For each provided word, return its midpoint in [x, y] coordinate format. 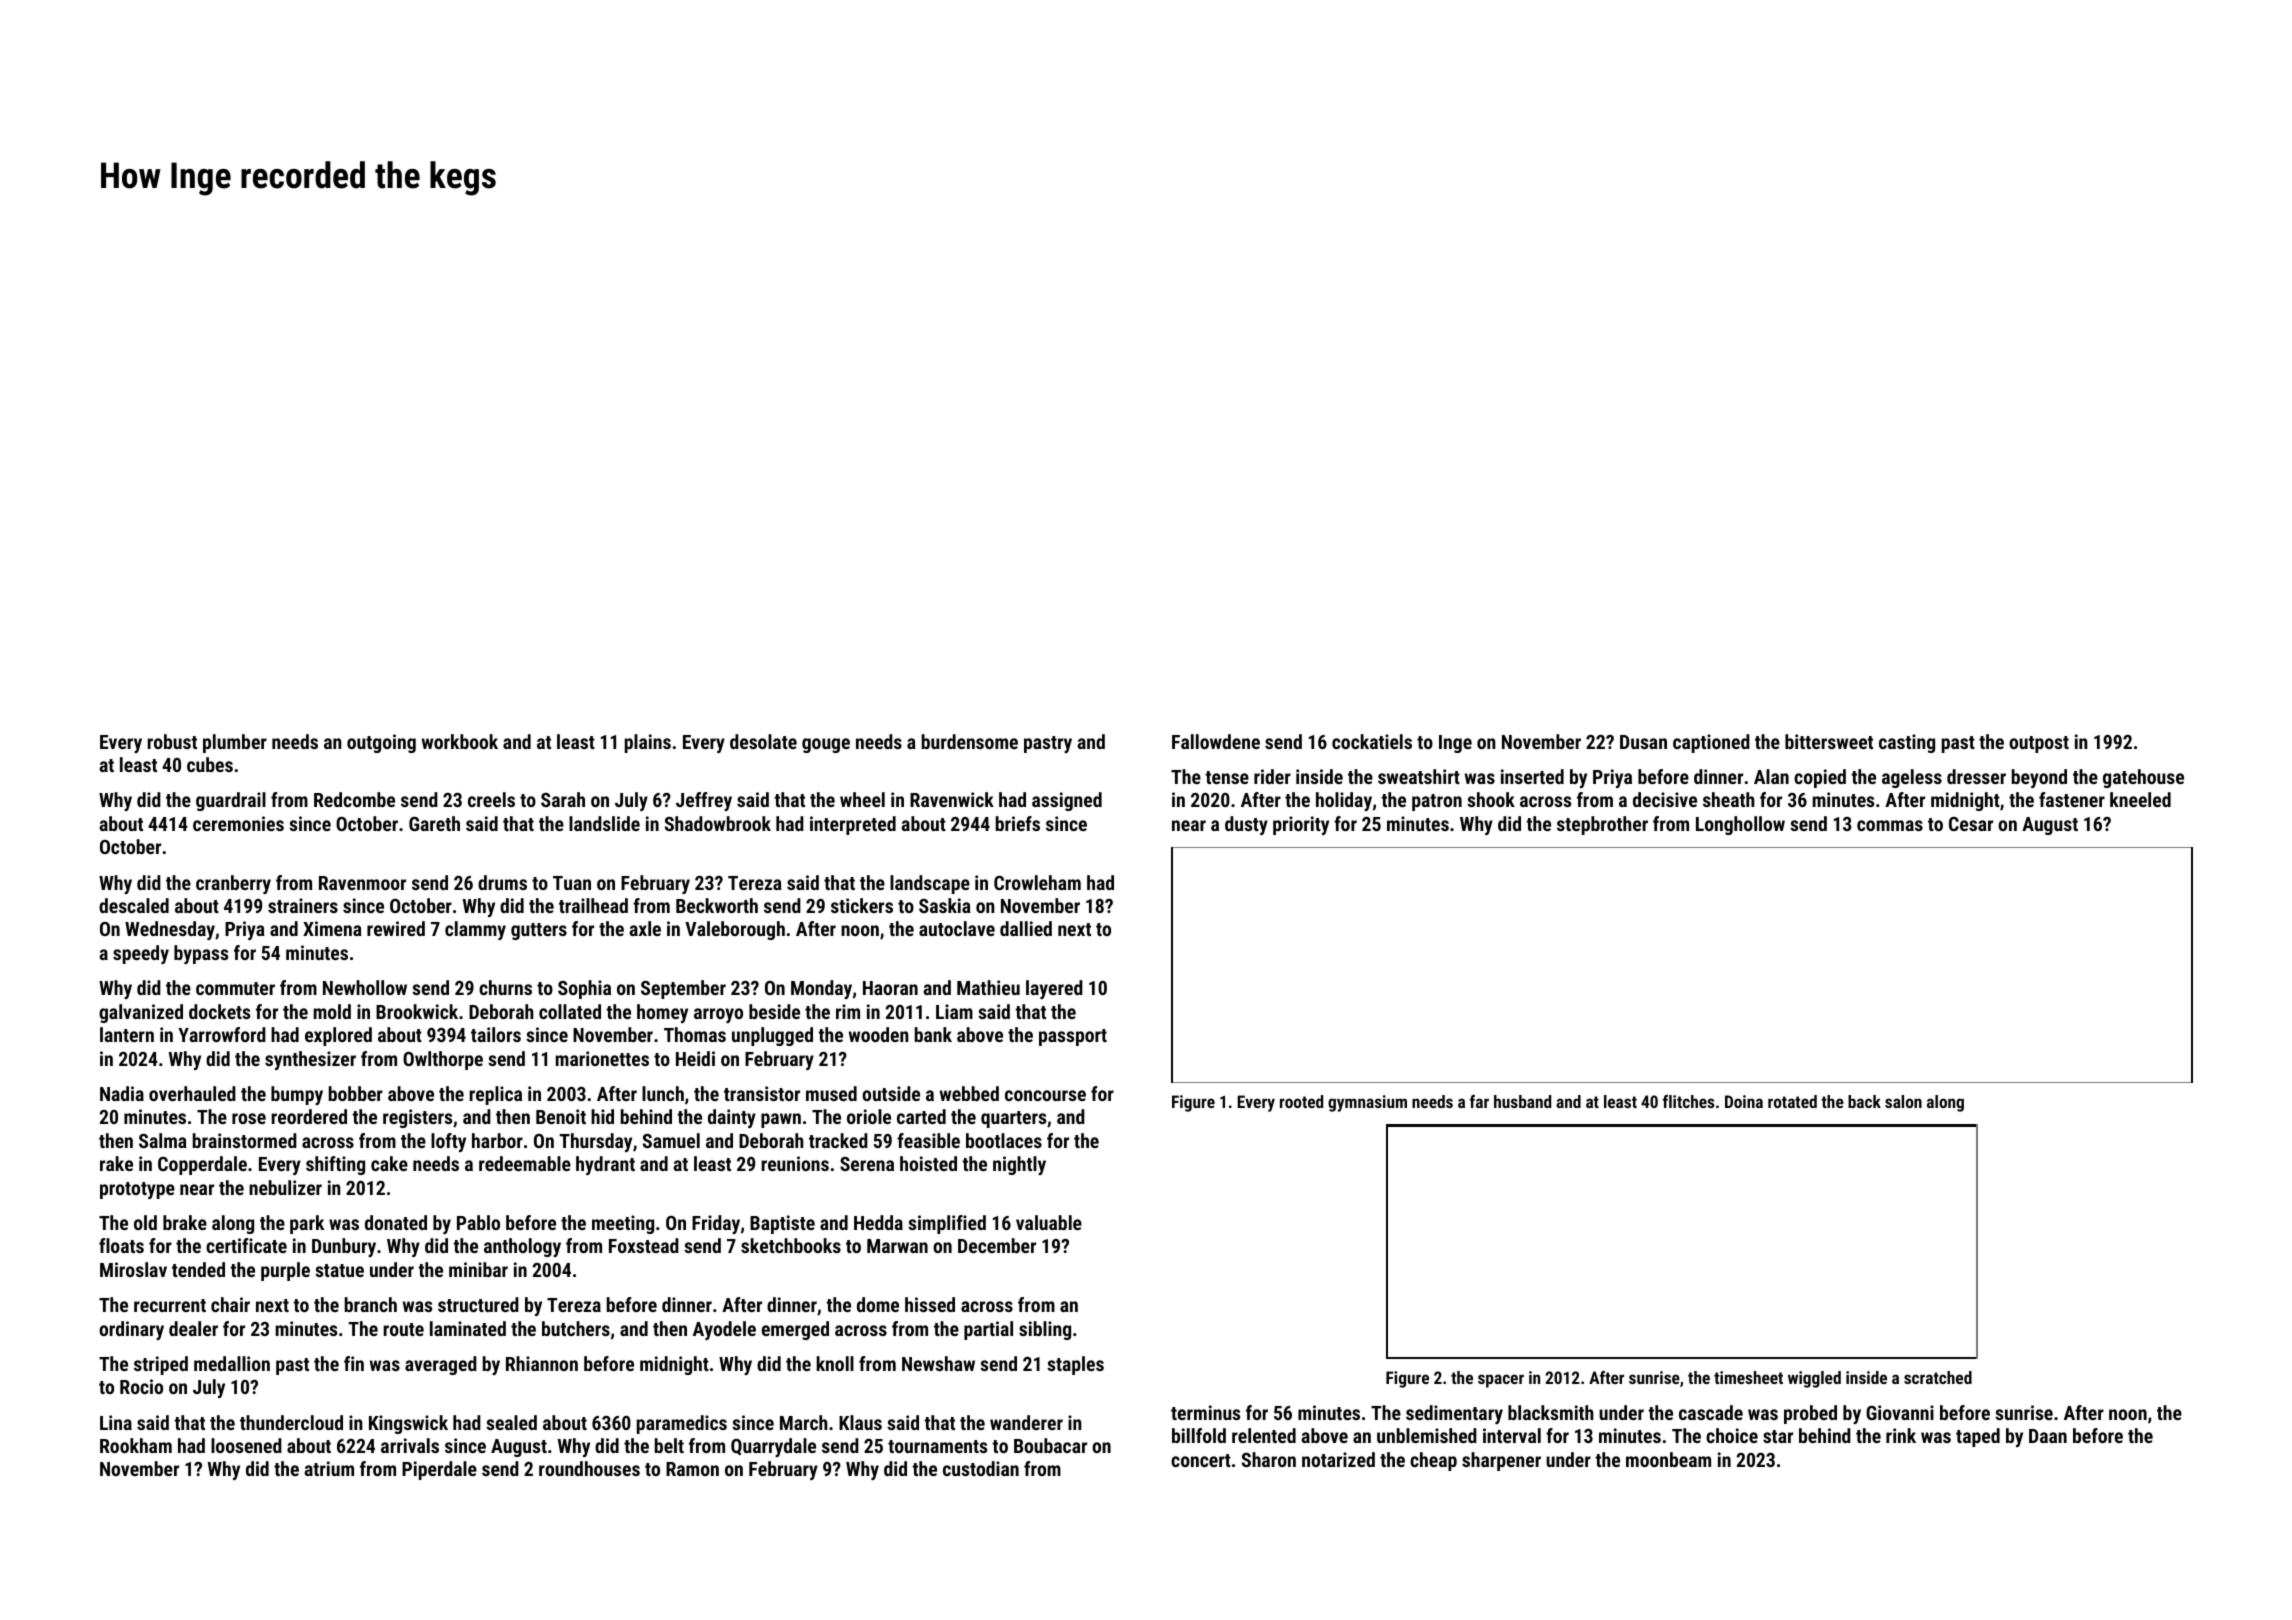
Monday [821, 989]
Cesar [1971, 824]
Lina [116, 1422]
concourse [1045, 1095]
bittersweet [1829, 741]
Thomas [695, 1034]
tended [198, 1269]
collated [570, 1011]
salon [1903, 1101]
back [1864, 1101]
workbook [460, 741]
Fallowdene [1216, 741]
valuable [1049, 1222]
